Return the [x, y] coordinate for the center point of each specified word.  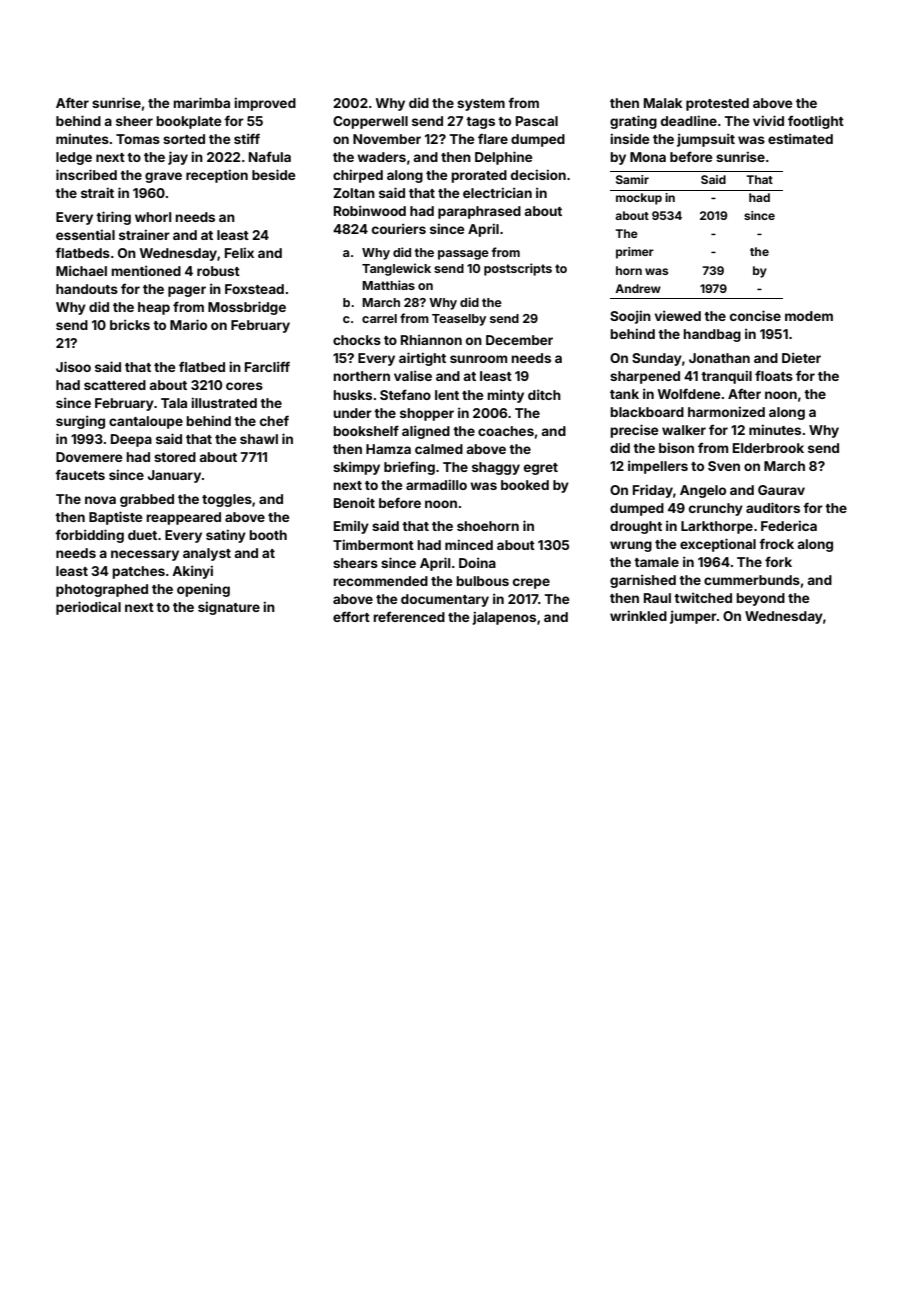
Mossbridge [247, 308]
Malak [663, 103]
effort [351, 616]
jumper [693, 617]
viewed [678, 315]
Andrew [638, 288]
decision [538, 174]
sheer [134, 121]
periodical [88, 608]
